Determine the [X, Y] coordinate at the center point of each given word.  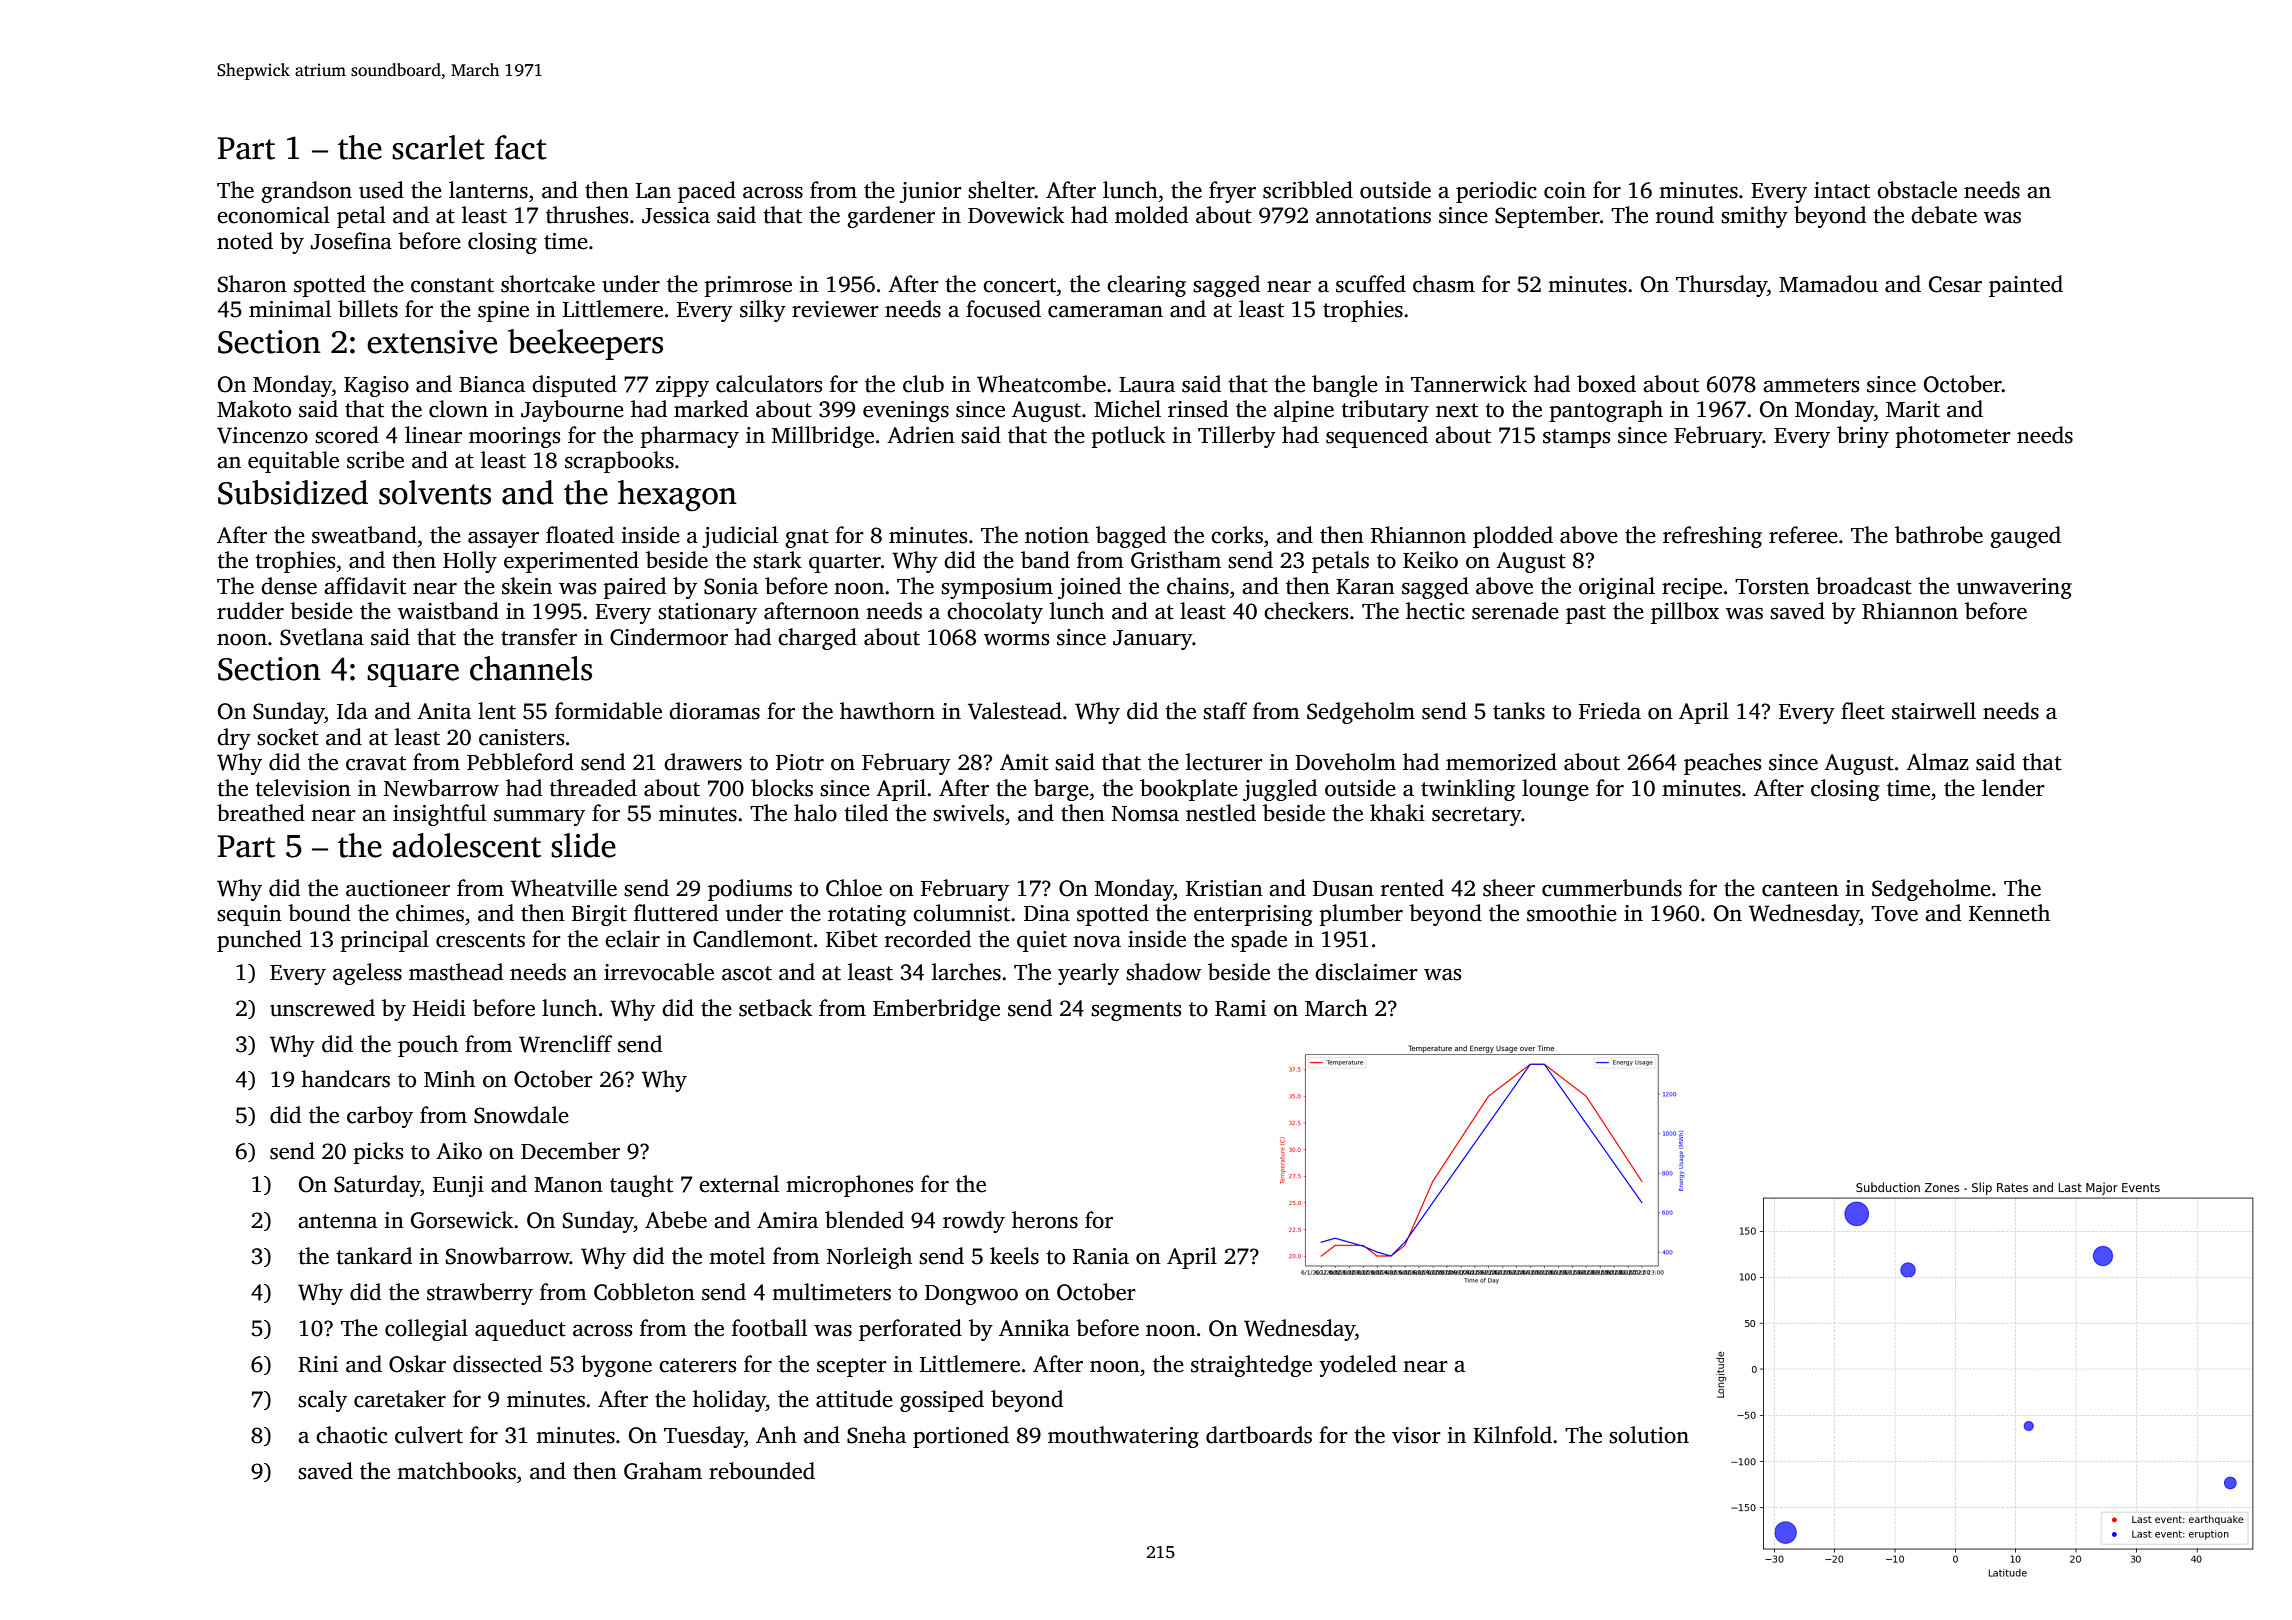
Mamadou [1828, 284]
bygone [616, 1366]
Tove [1894, 914]
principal [384, 941]
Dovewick [1016, 215]
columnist [961, 913]
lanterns [488, 190]
